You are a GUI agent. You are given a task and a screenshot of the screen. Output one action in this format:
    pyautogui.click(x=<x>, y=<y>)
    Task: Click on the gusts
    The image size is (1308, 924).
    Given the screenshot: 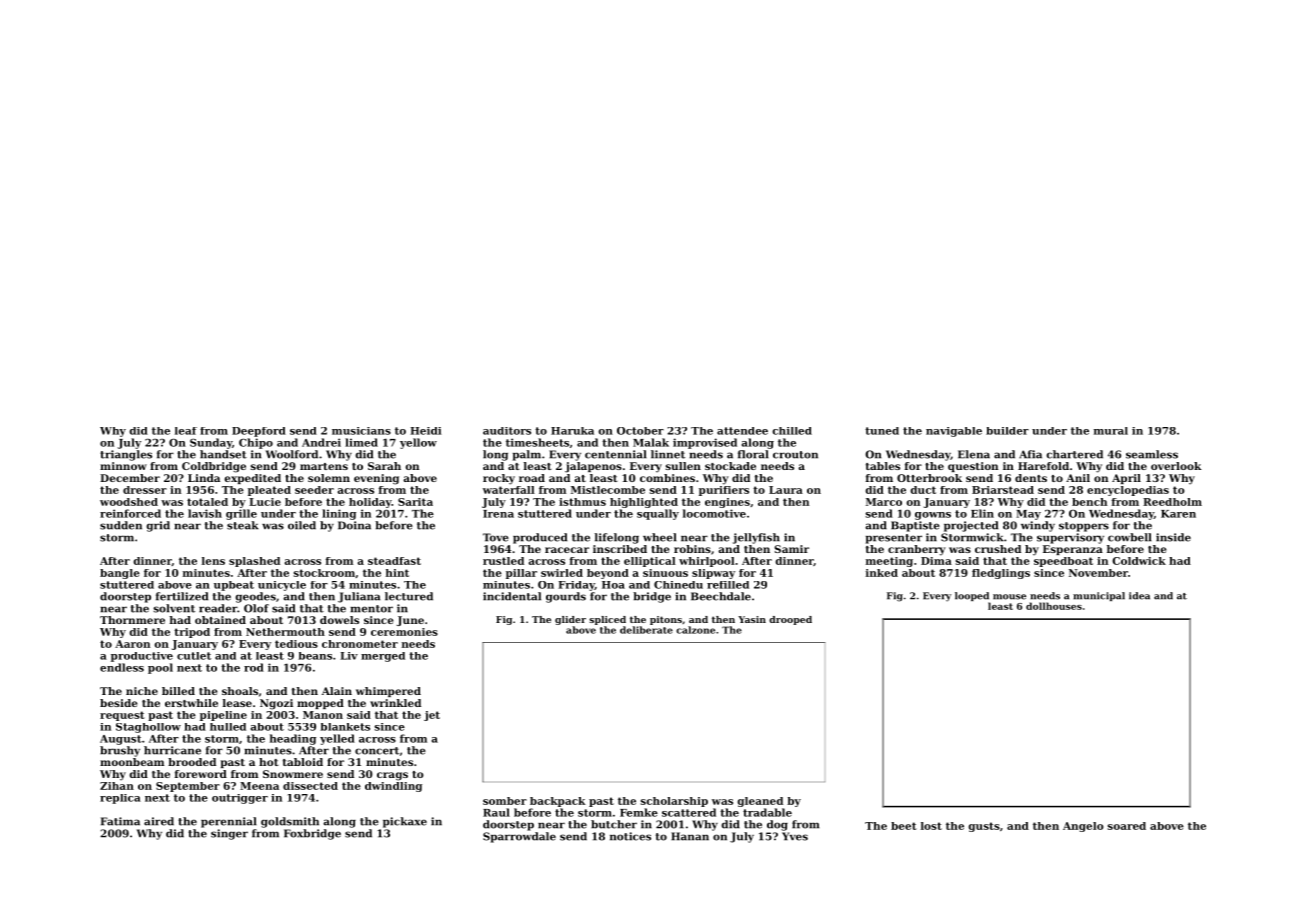 What is the action you would take?
    pyautogui.click(x=984, y=827)
